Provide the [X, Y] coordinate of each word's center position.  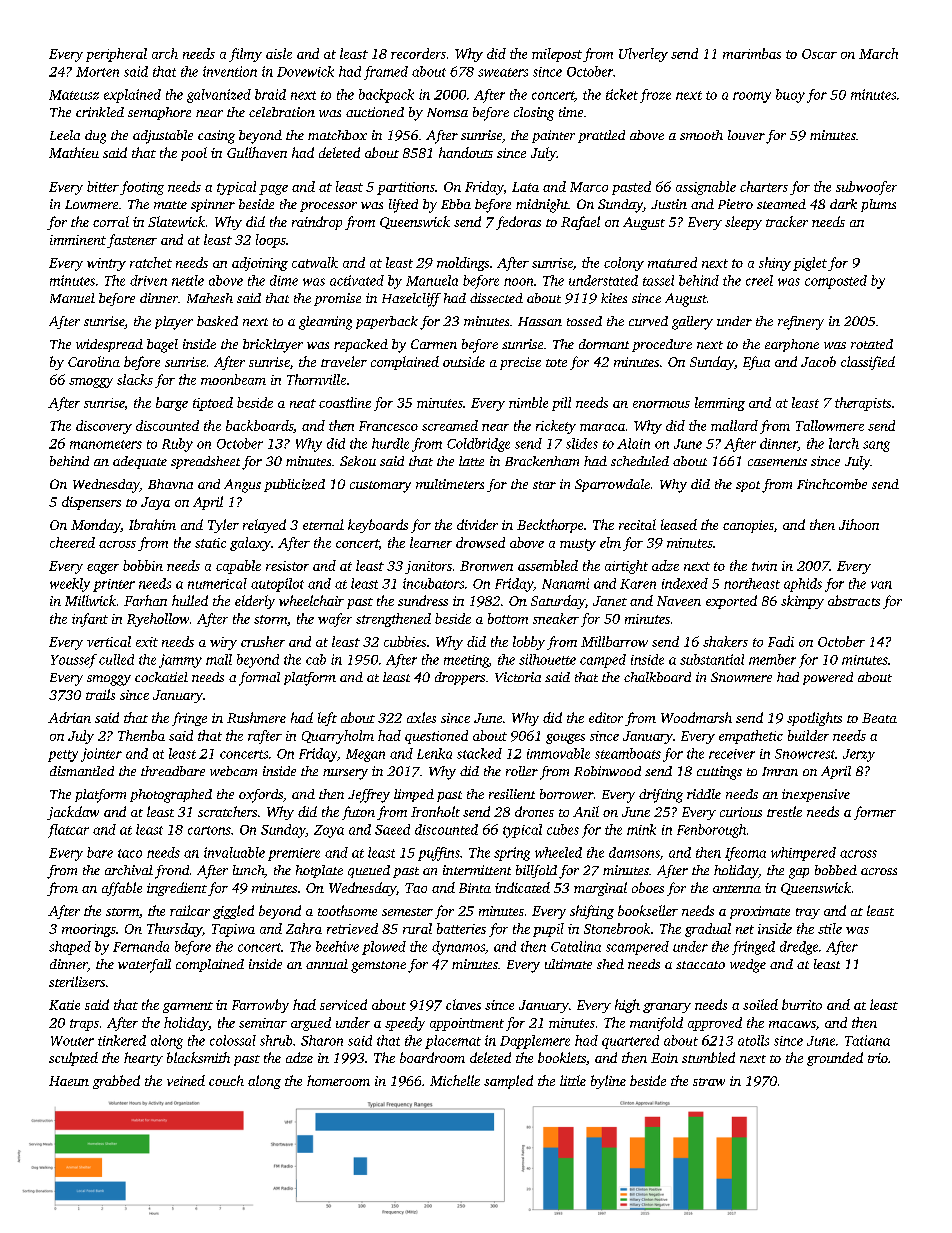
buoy [790, 96]
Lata [525, 187]
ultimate [568, 964]
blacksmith [198, 1057]
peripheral [116, 55]
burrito [802, 1004]
